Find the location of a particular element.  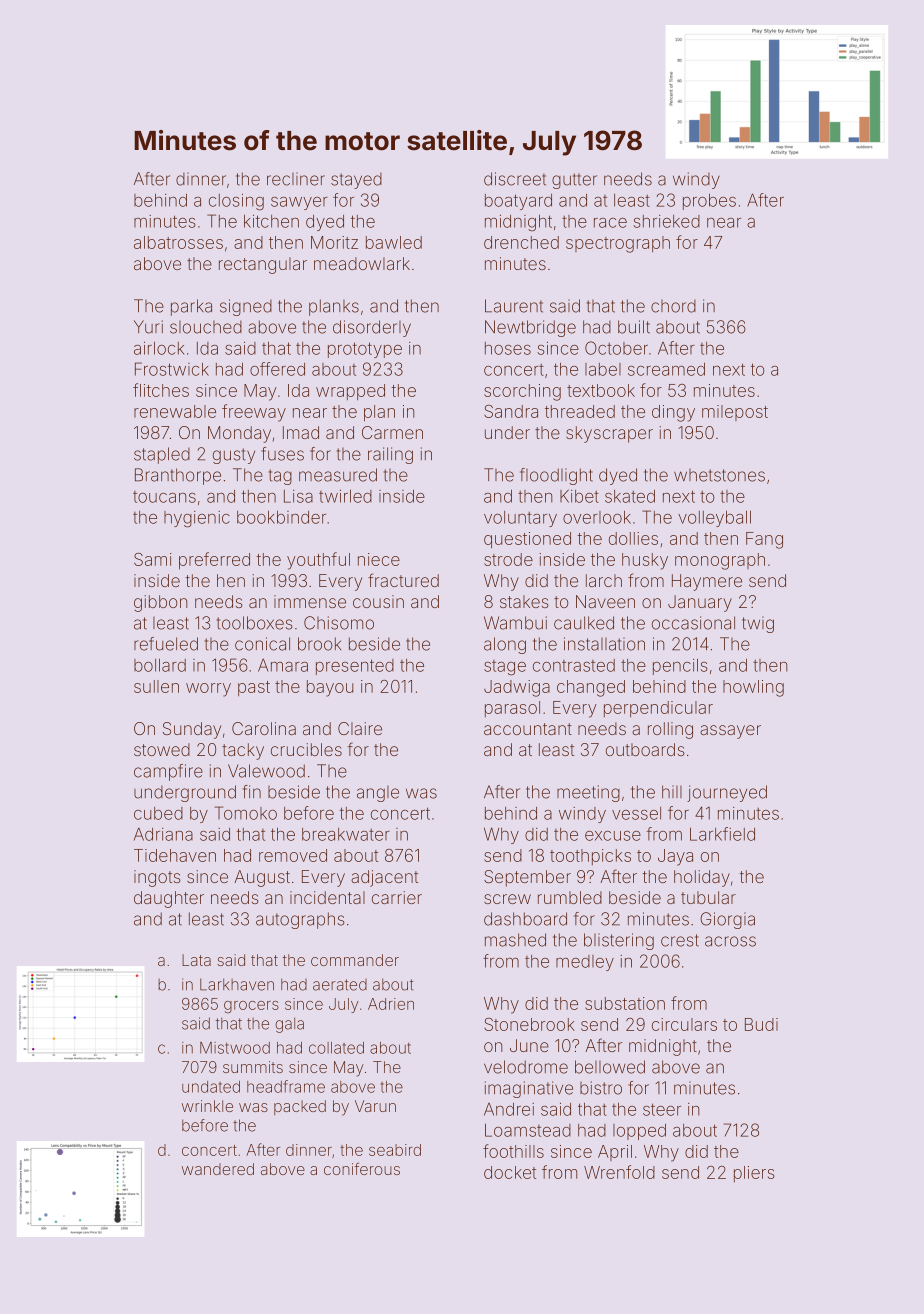

Yuri is located at coordinates (148, 327).
